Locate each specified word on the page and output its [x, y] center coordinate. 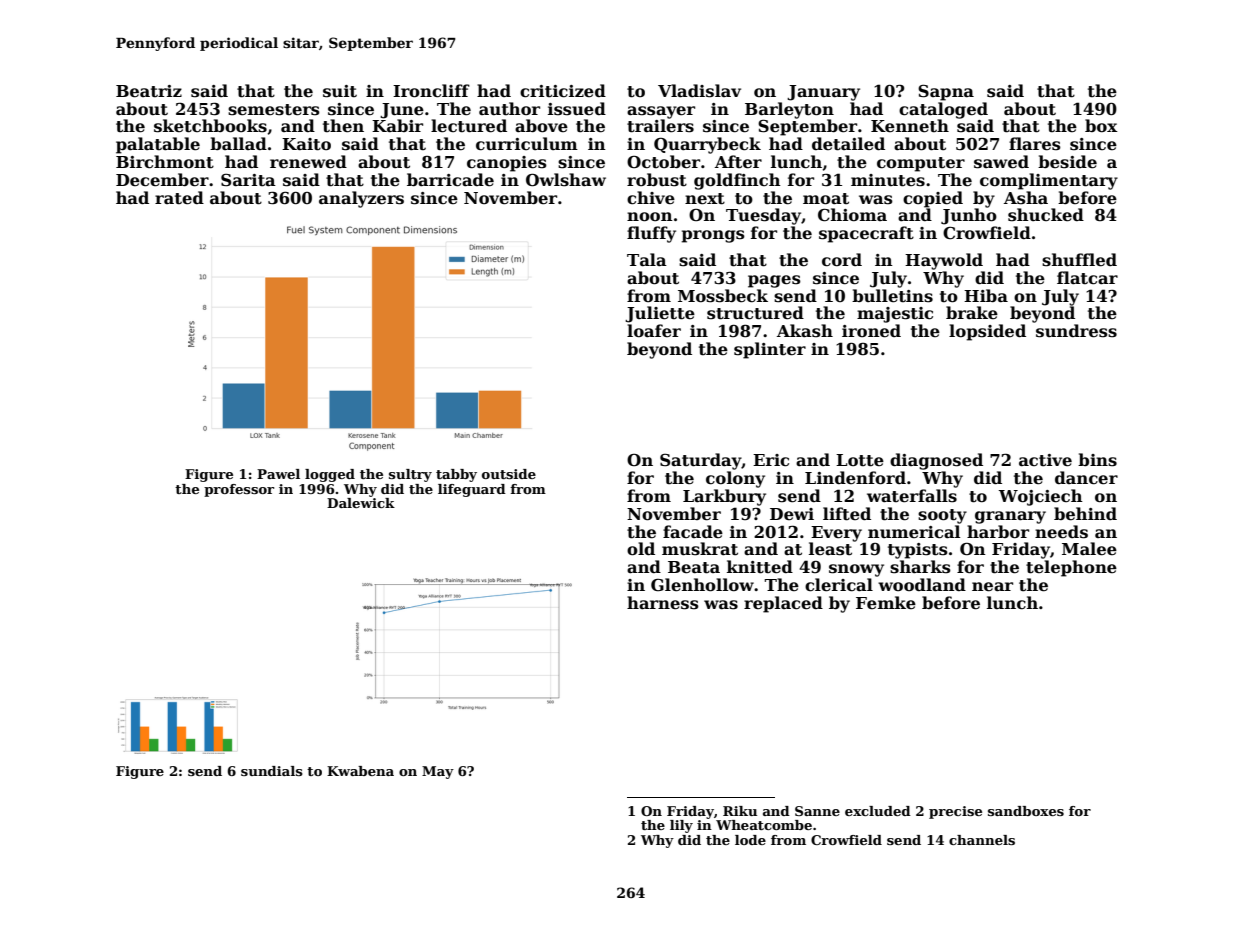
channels [982, 840]
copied [933, 199]
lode [750, 840]
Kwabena [360, 771]
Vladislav [699, 91]
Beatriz [149, 91]
